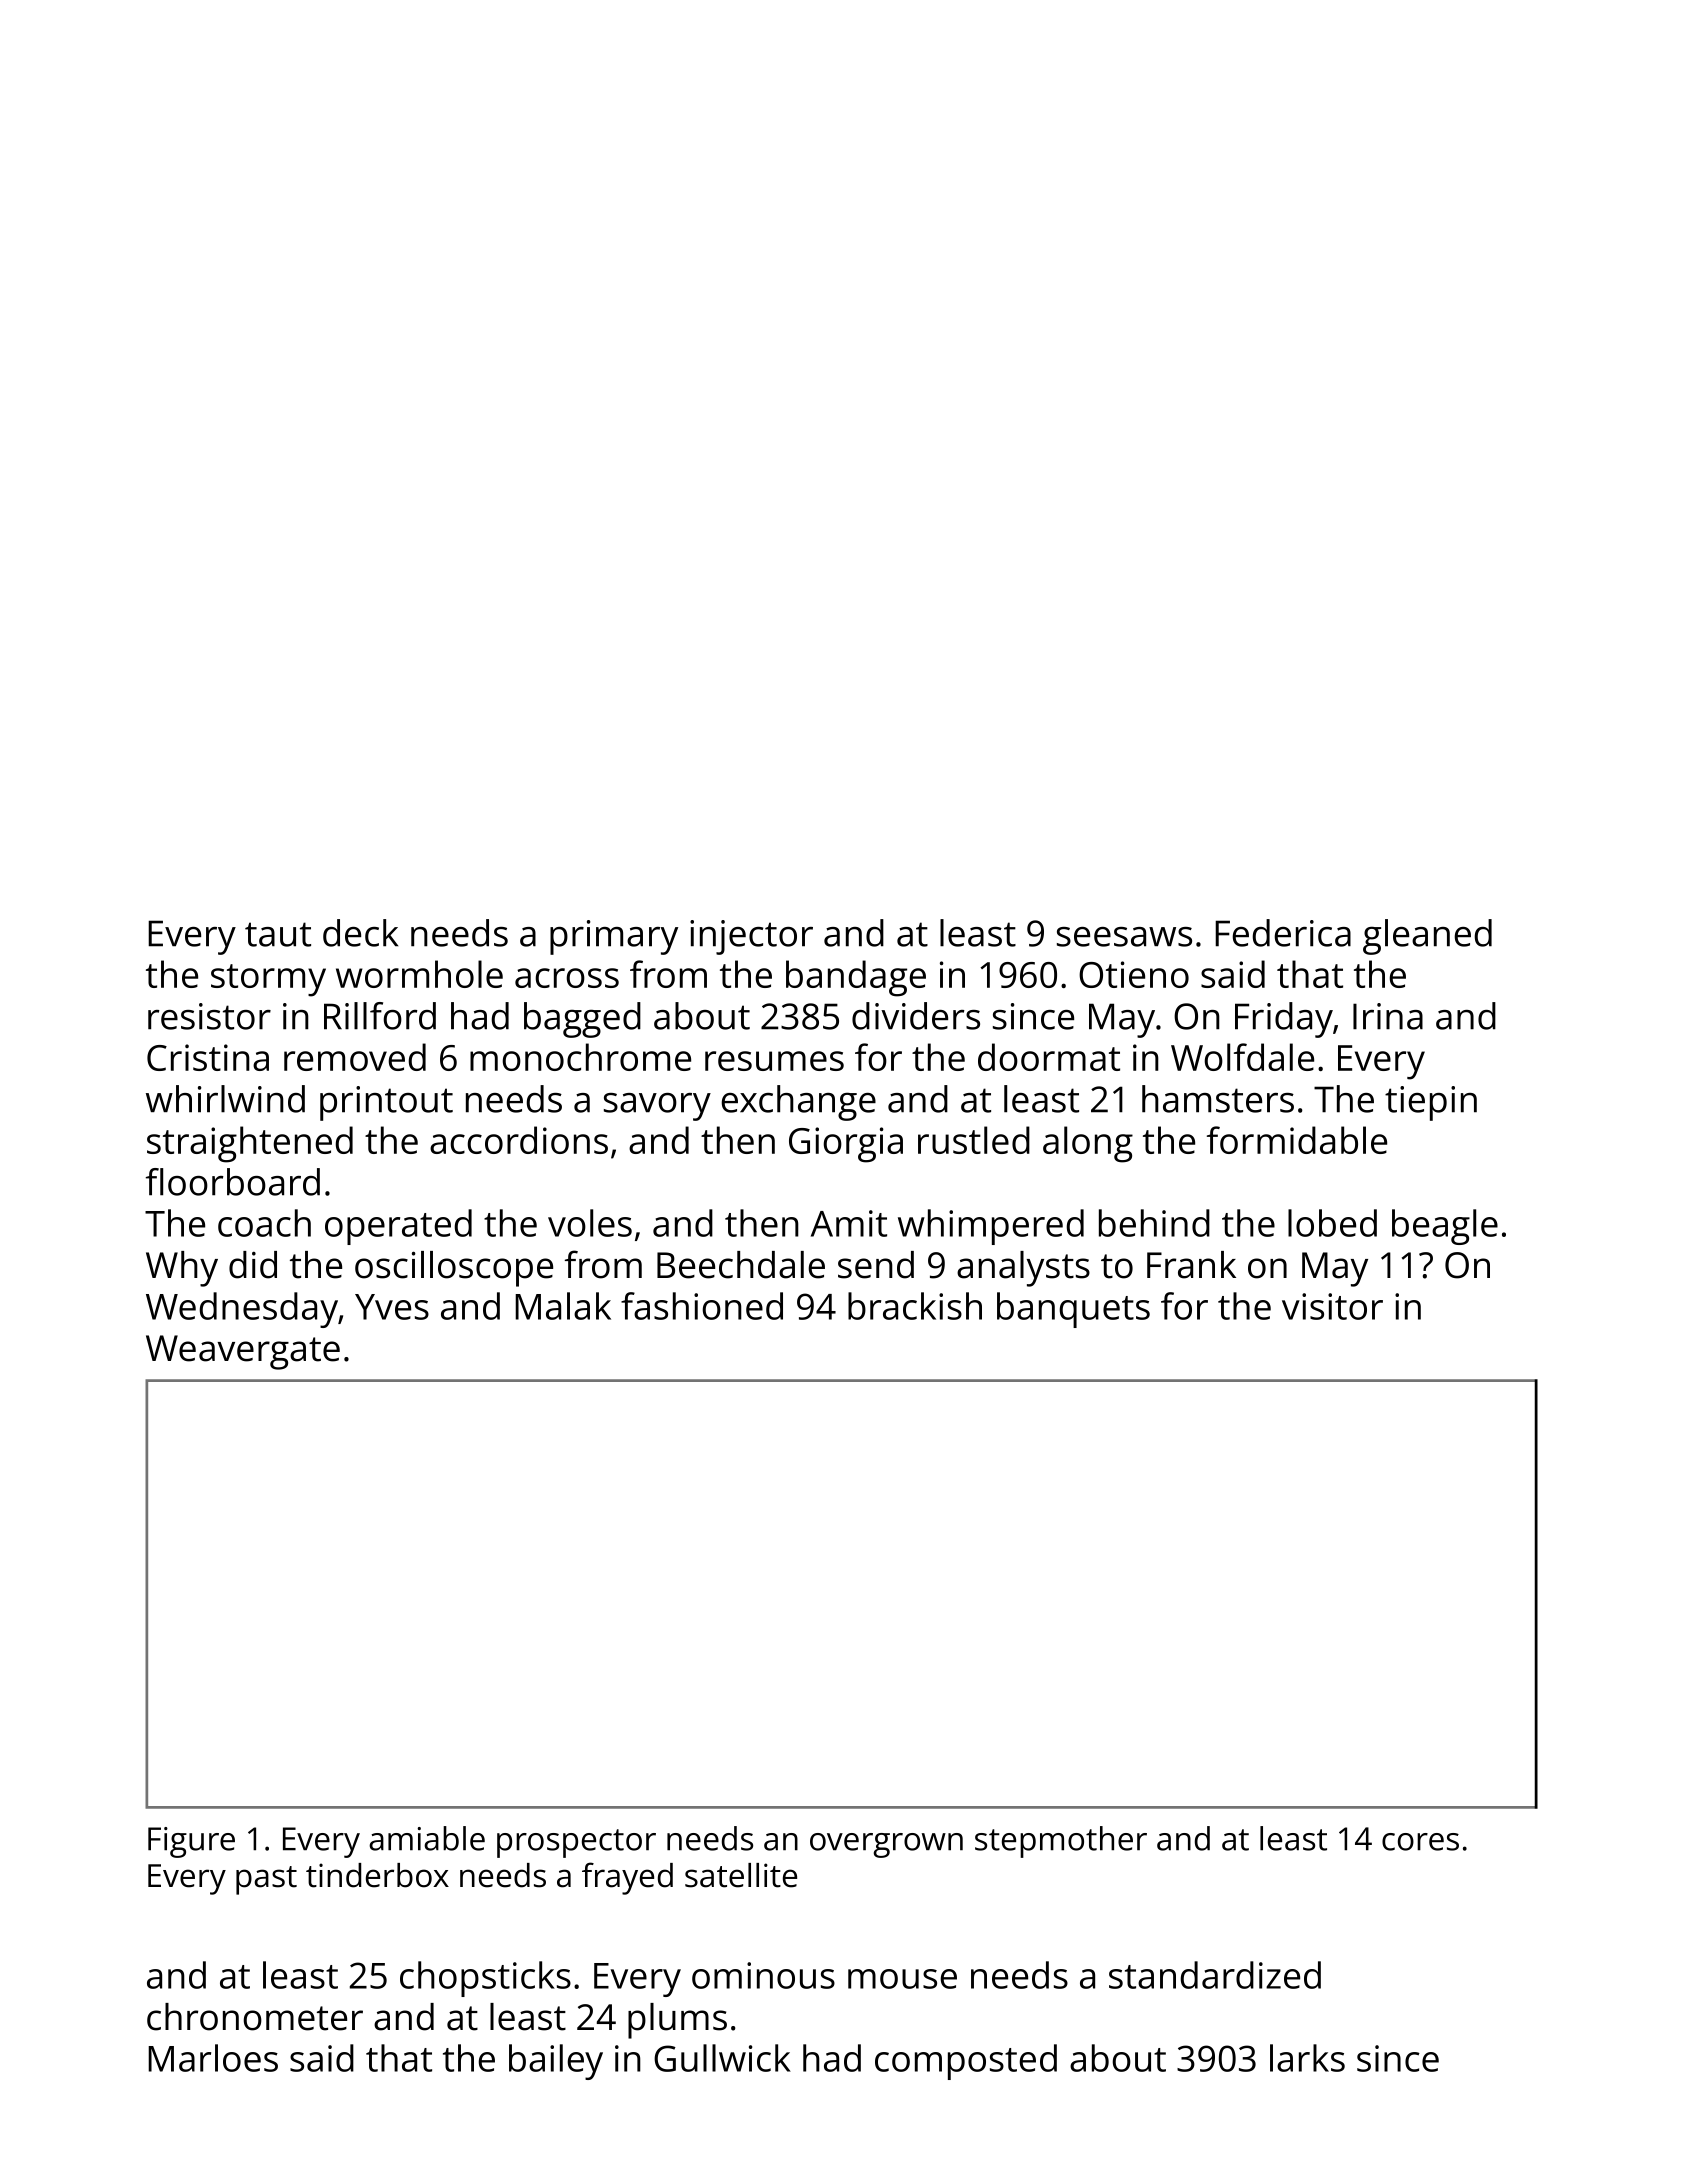 The image size is (1683, 2178). Describe the element at coordinates (191, 1842) in the page. I see `Figure` at that location.
